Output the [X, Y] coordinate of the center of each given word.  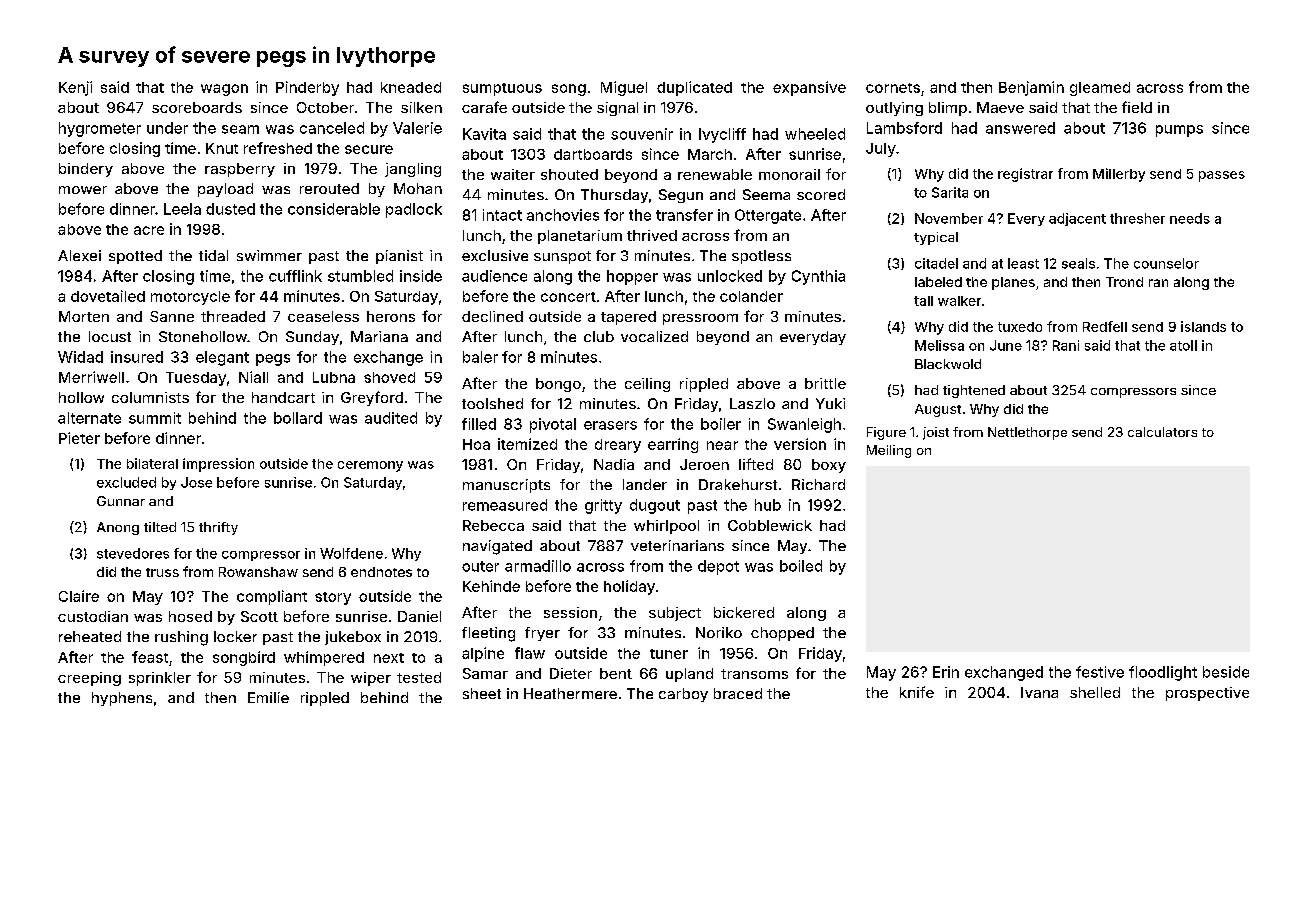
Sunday [312, 338]
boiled [801, 566]
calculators [1162, 432]
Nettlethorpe [1027, 433]
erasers [610, 425]
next [389, 658]
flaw [530, 653]
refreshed [278, 148]
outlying [894, 109]
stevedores [133, 553]
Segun [681, 196]
